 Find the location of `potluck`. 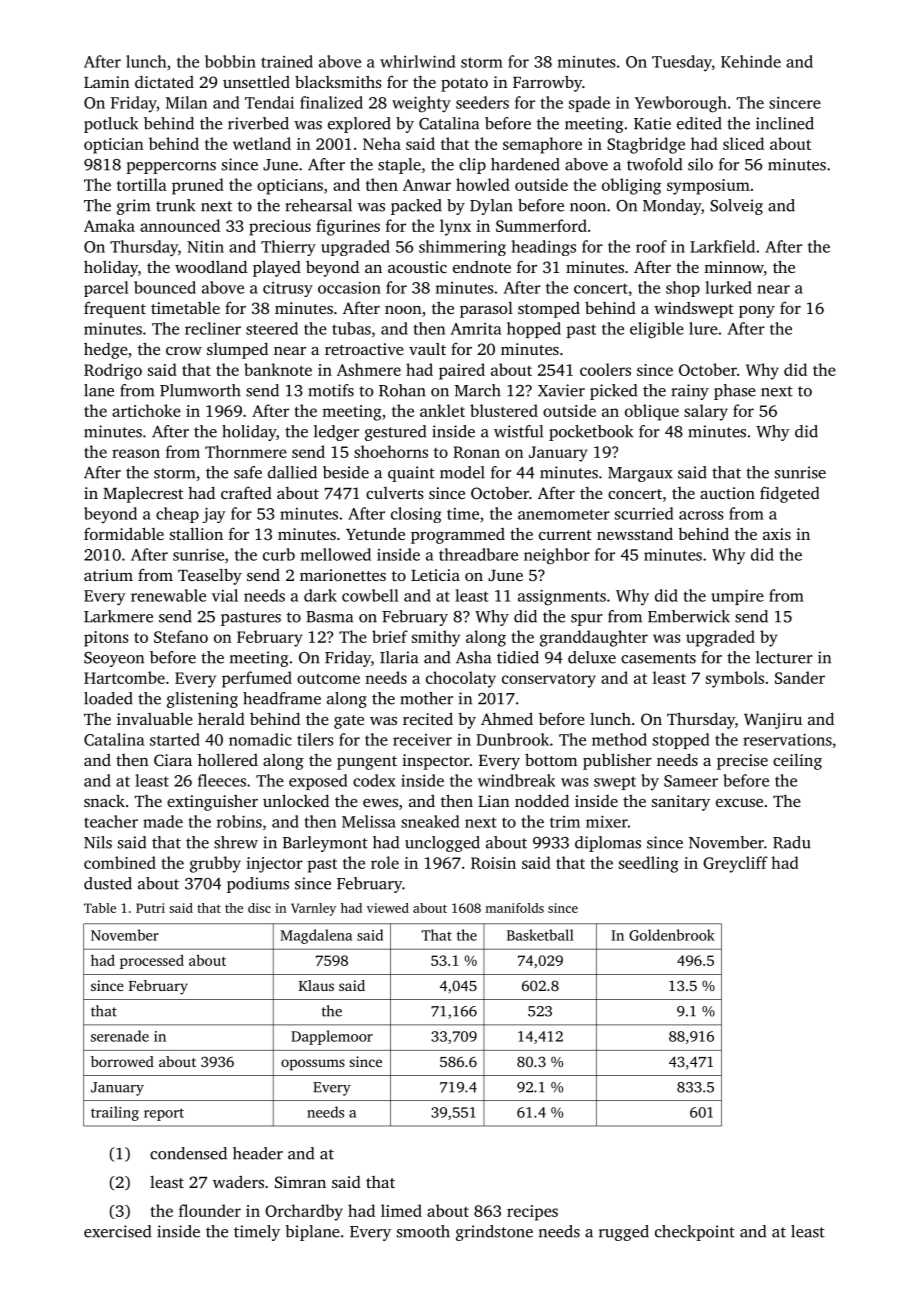

potluck is located at coordinates (111, 125).
